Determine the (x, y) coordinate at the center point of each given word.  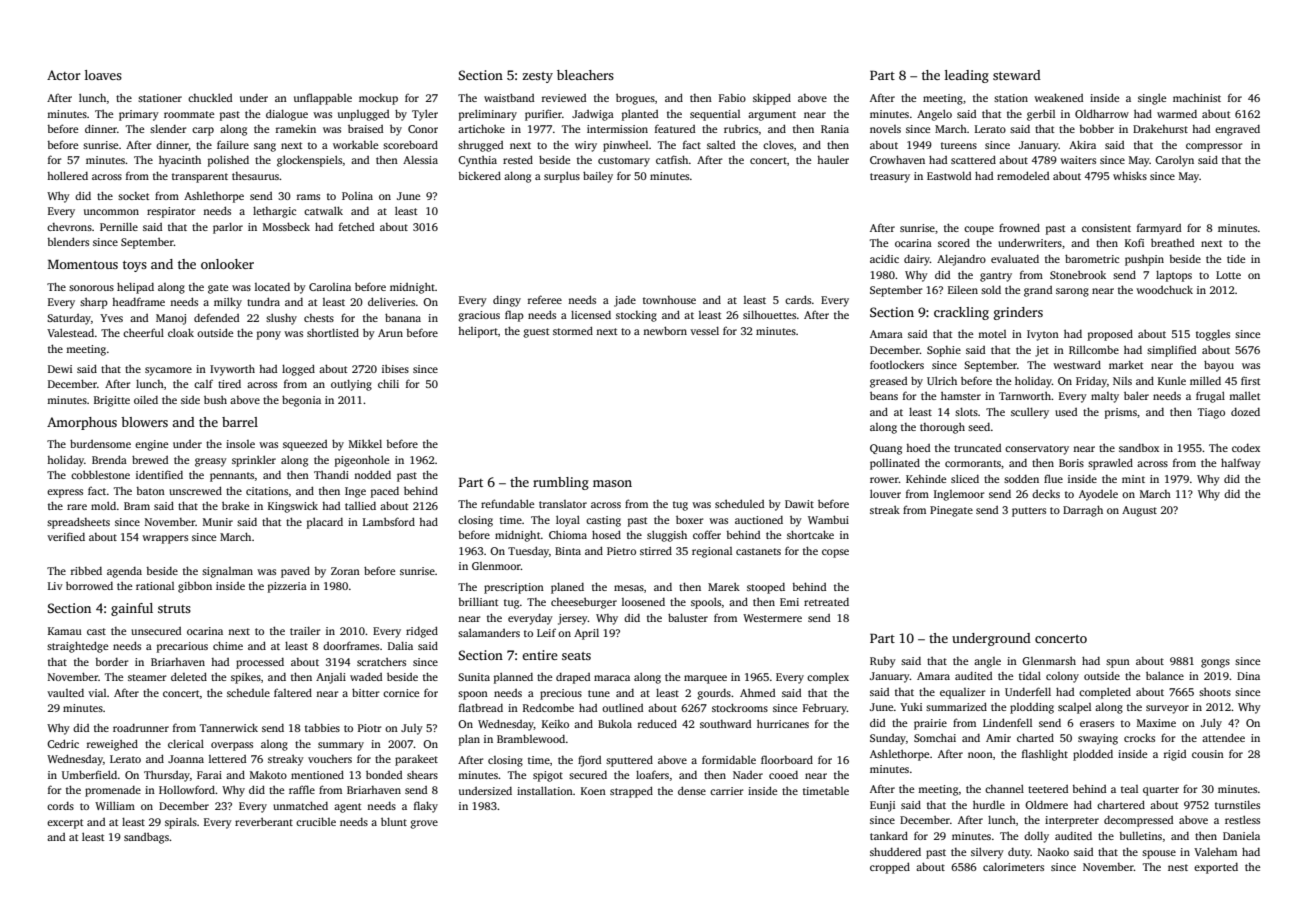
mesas (629, 588)
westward (1077, 364)
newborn (665, 330)
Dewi (60, 369)
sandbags (146, 838)
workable (355, 144)
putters (1029, 512)
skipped (772, 99)
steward (1017, 75)
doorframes (351, 645)
